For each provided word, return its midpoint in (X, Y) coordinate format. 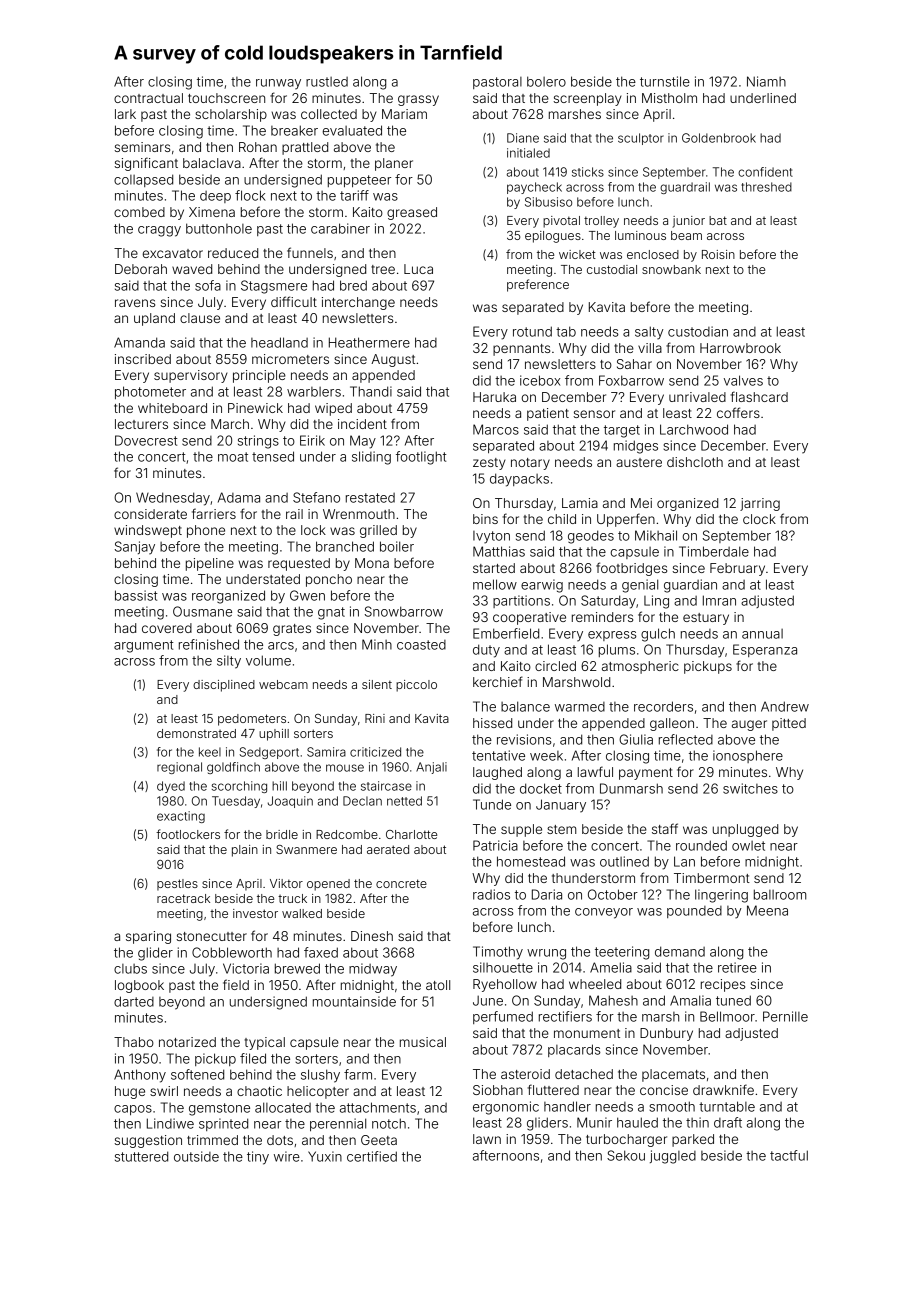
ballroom (780, 894)
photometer (150, 392)
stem (561, 829)
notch (389, 1123)
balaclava (212, 163)
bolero (546, 81)
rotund (532, 331)
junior (688, 222)
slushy (320, 1076)
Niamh (766, 81)
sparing (148, 937)
